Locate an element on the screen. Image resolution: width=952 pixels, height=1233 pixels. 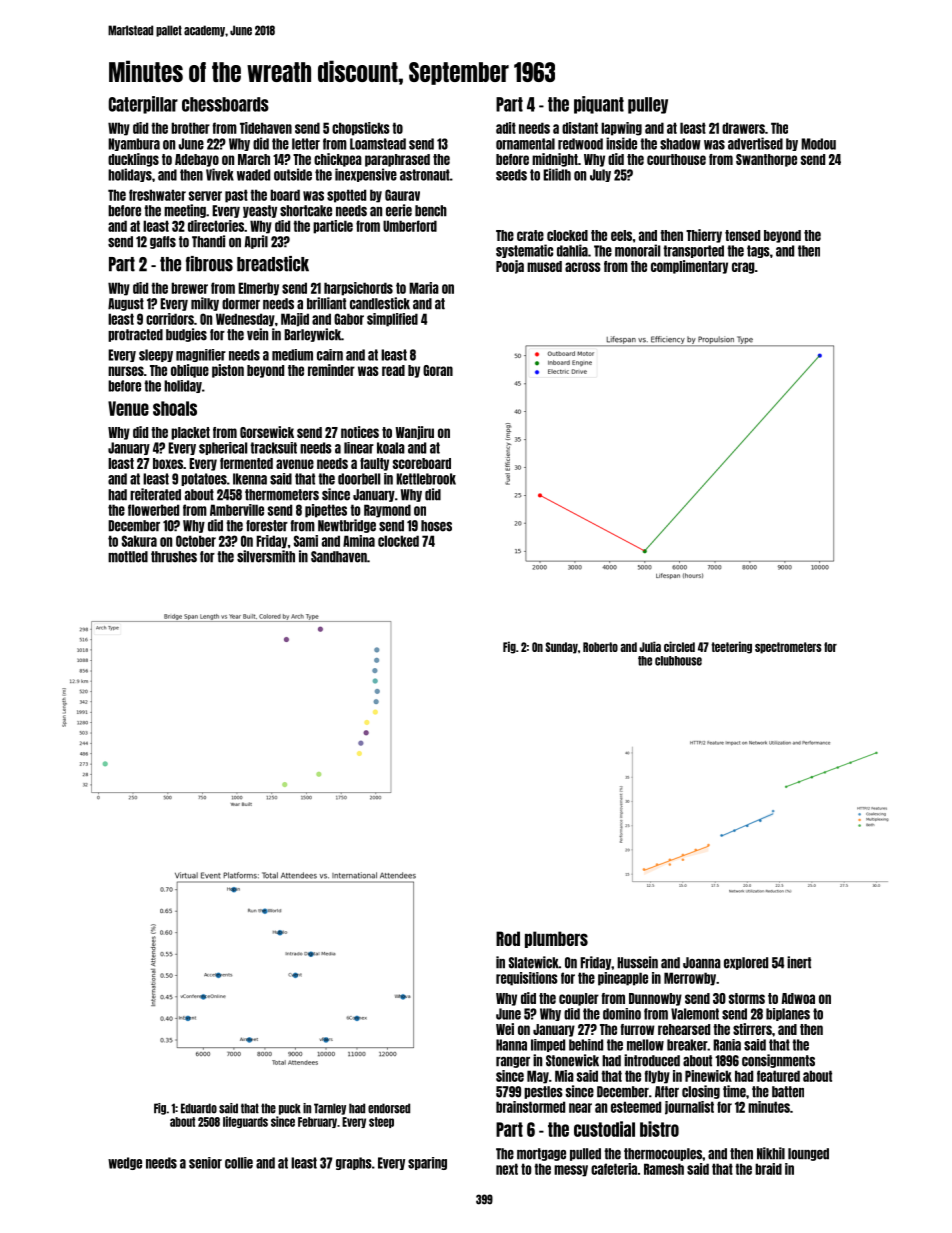
inert is located at coordinates (799, 962).
